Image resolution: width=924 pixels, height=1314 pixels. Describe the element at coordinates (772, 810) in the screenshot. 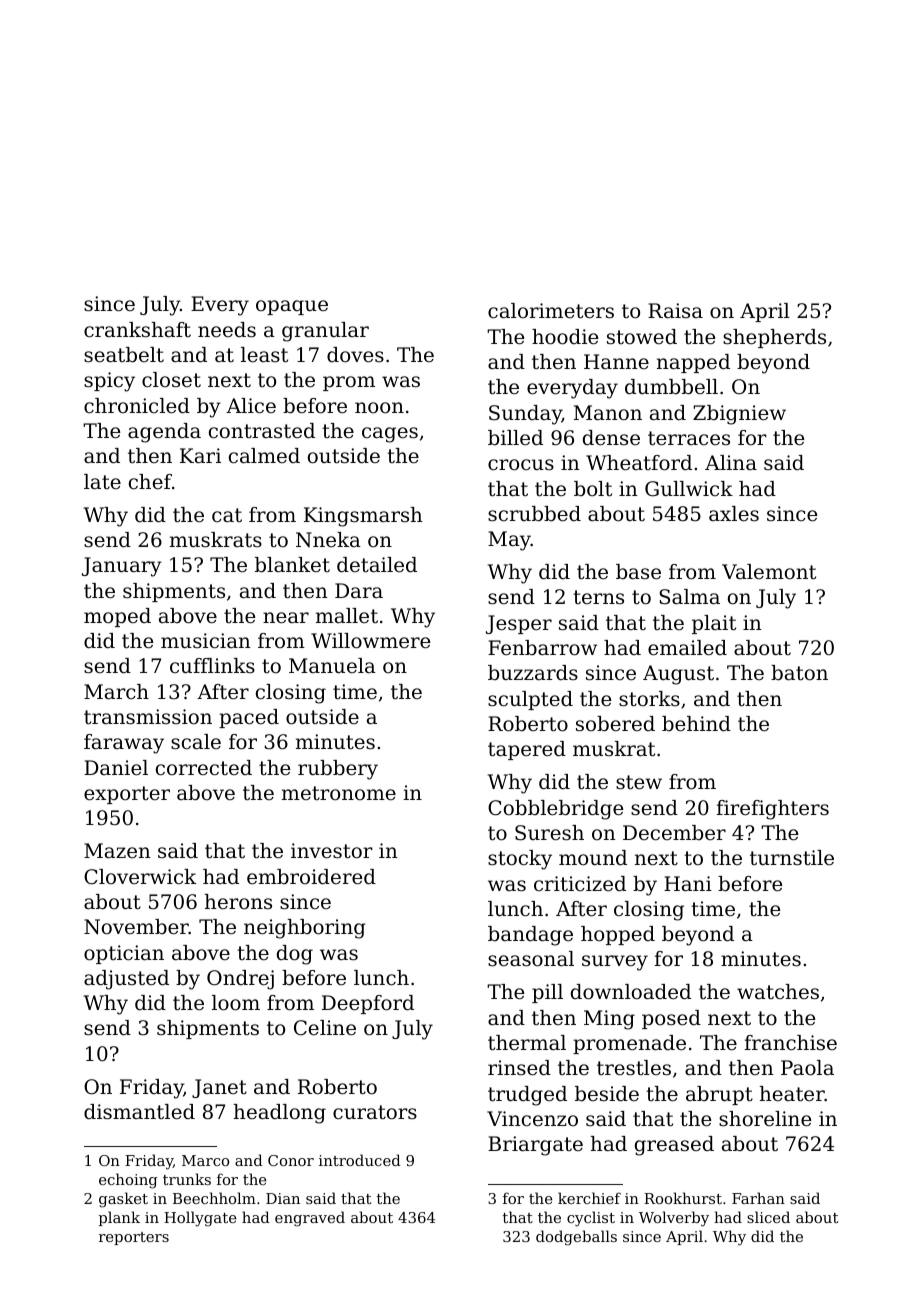

I see `firefighters` at that location.
